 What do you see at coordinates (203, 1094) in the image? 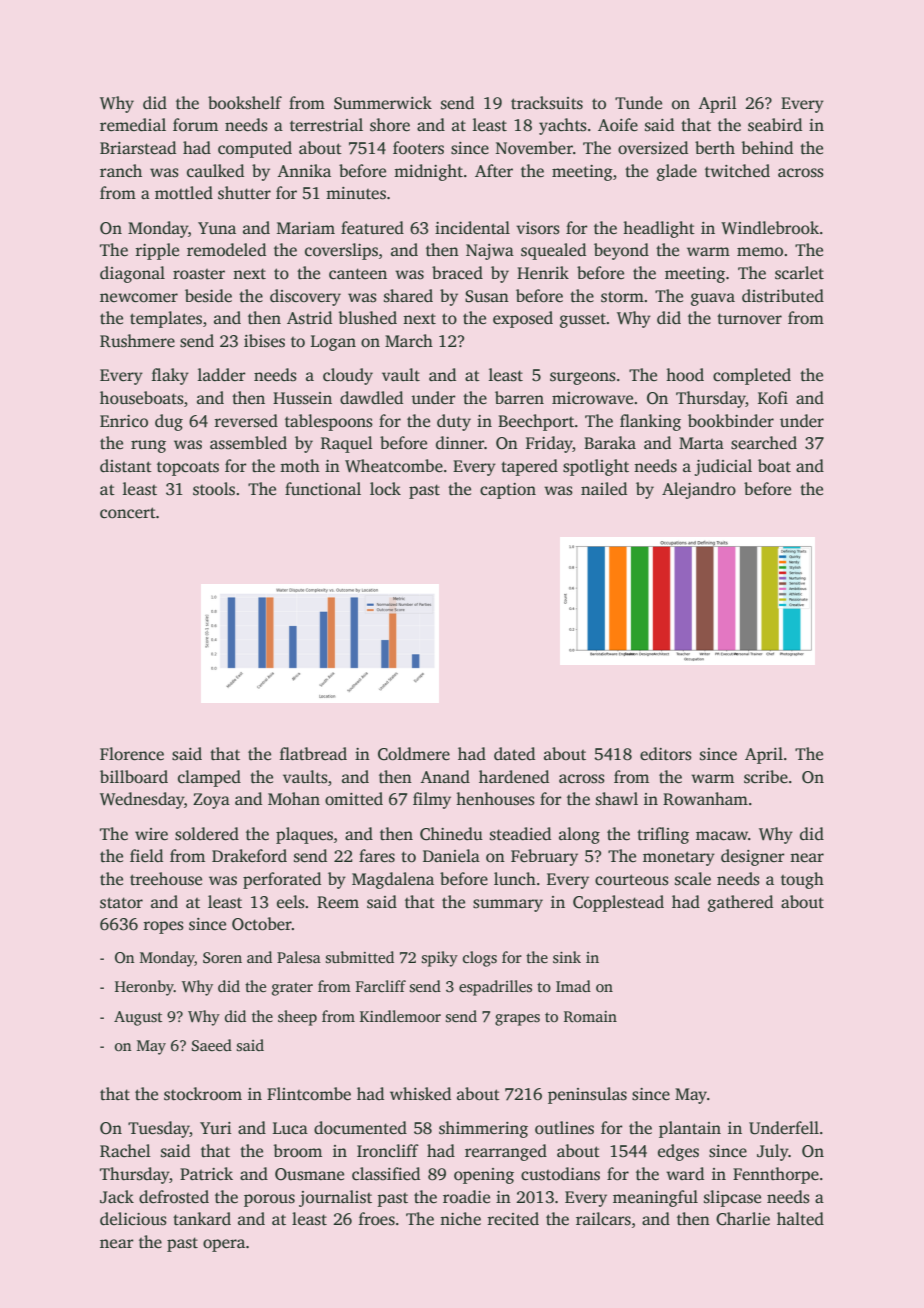
I see `stockroom` at bounding box center [203, 1094].
